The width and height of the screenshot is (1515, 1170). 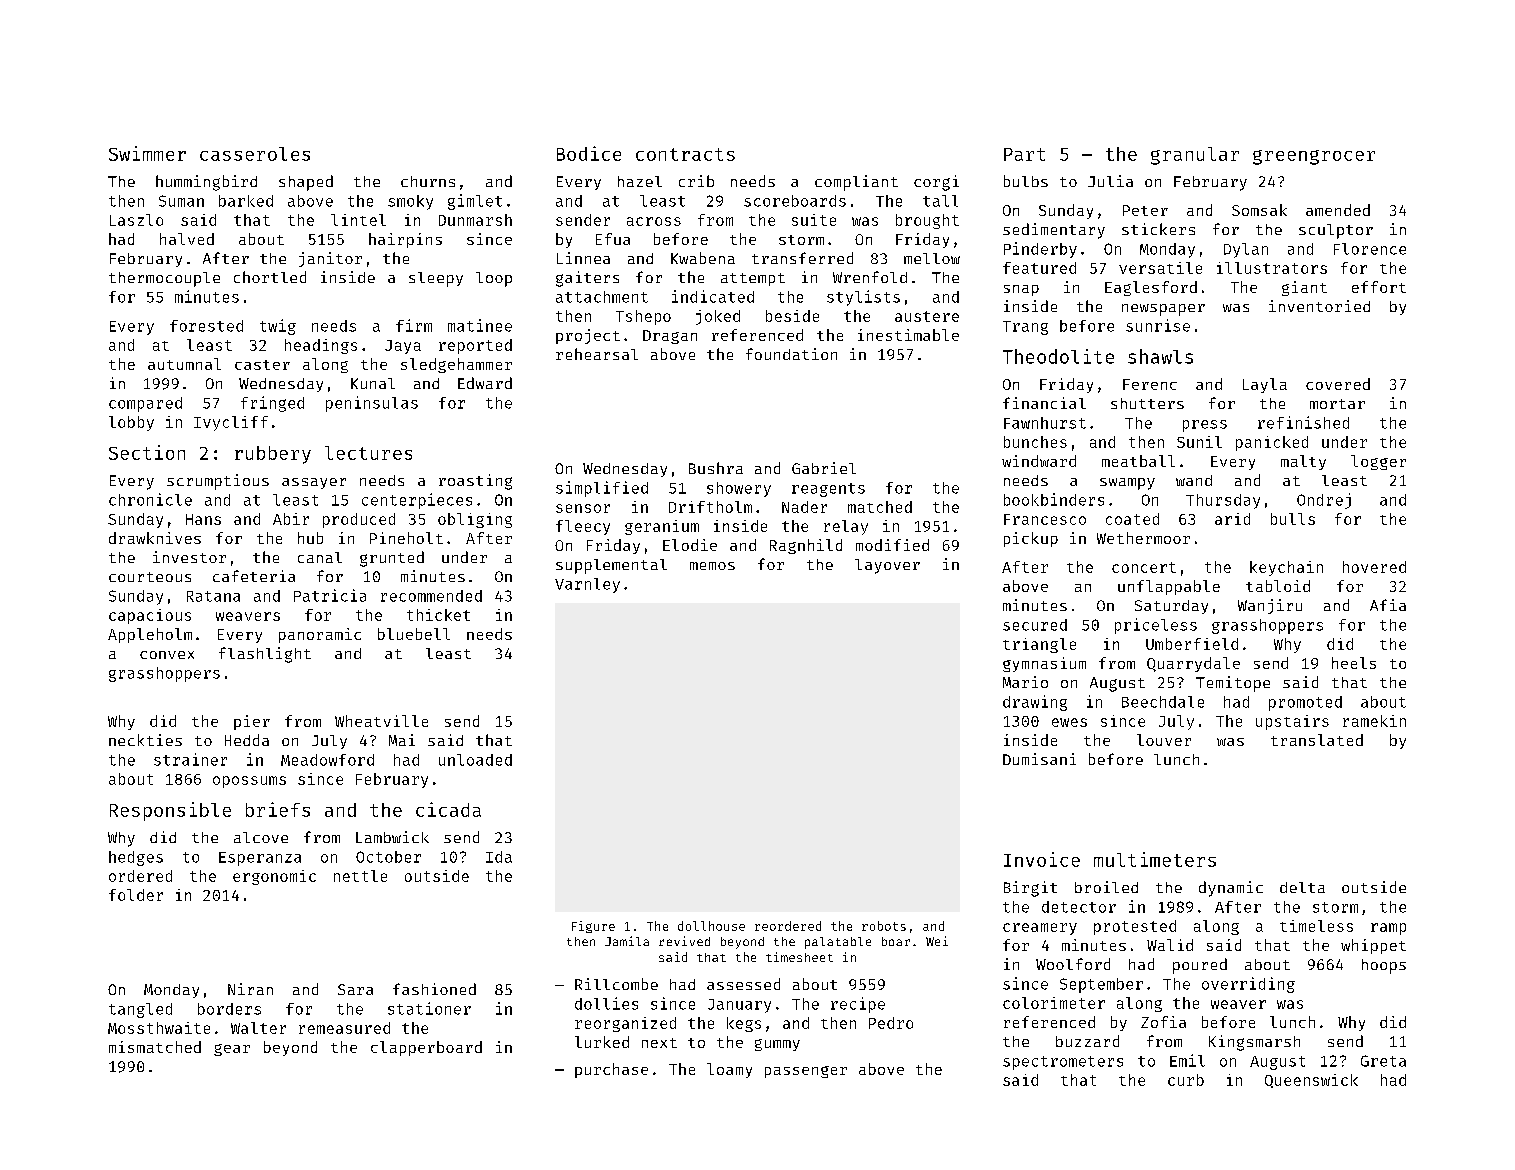 I want to click on broiled, so click(x=1106, y=887).
